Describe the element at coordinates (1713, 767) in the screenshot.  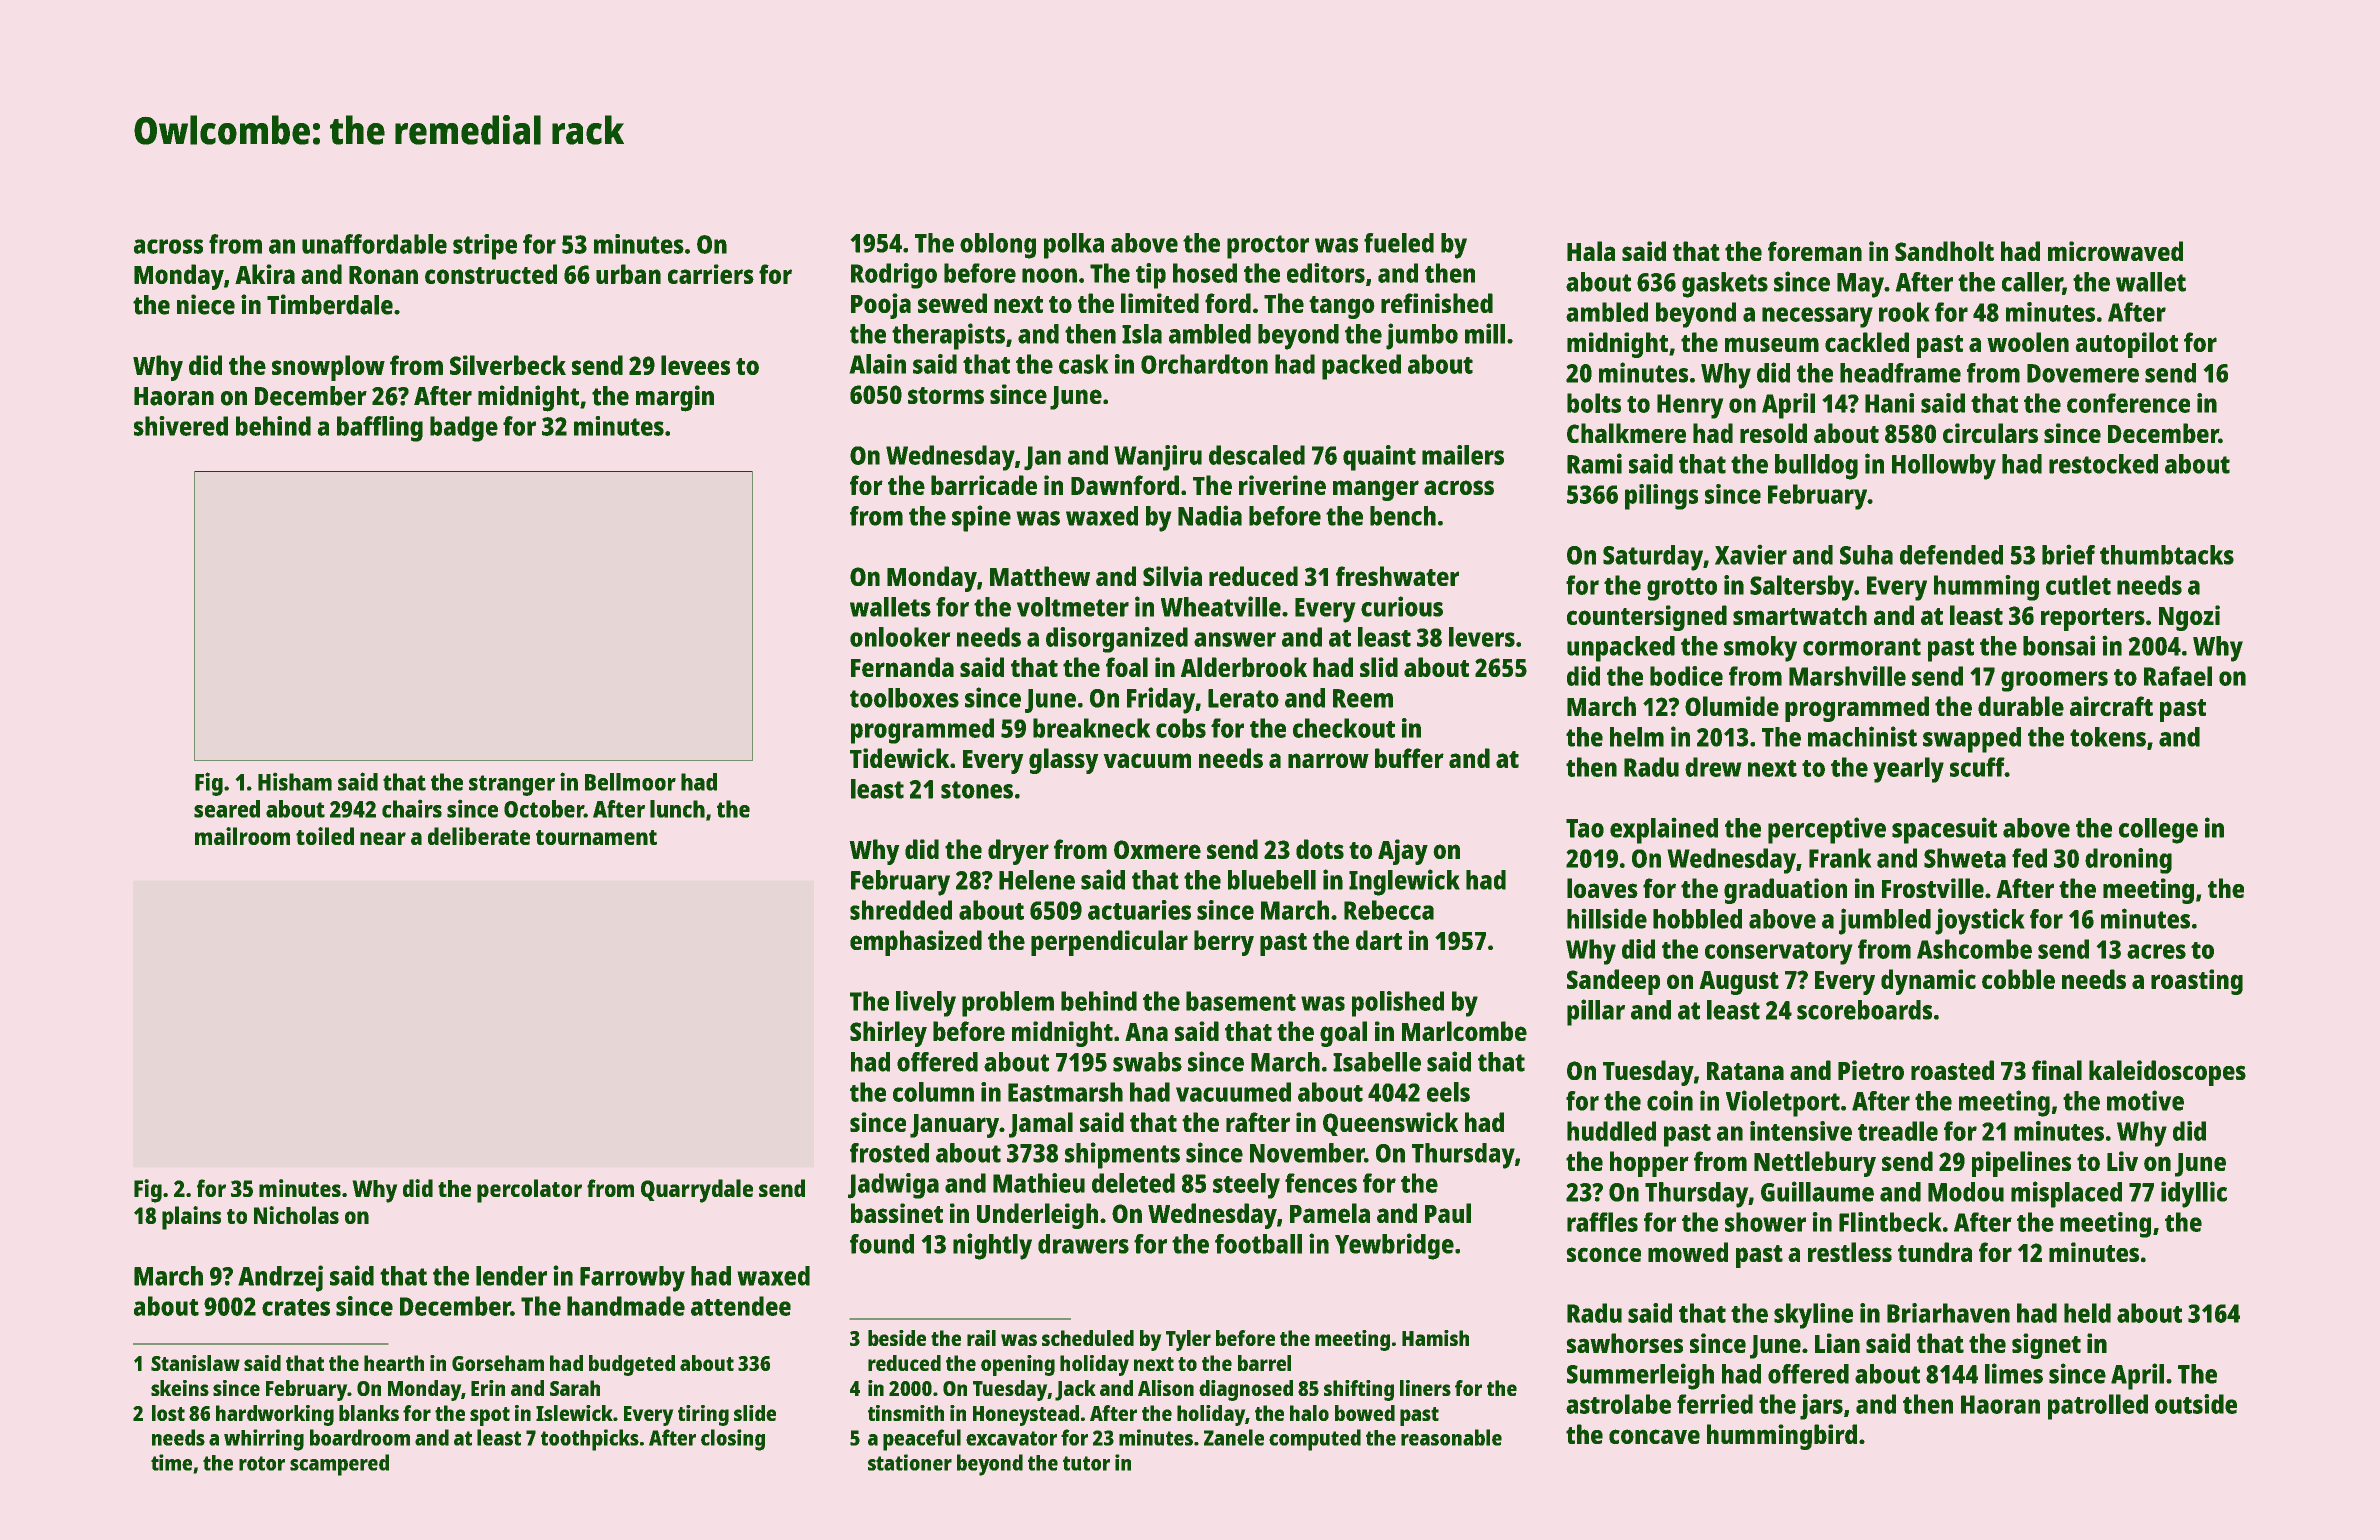
I see `drew` at that location.
